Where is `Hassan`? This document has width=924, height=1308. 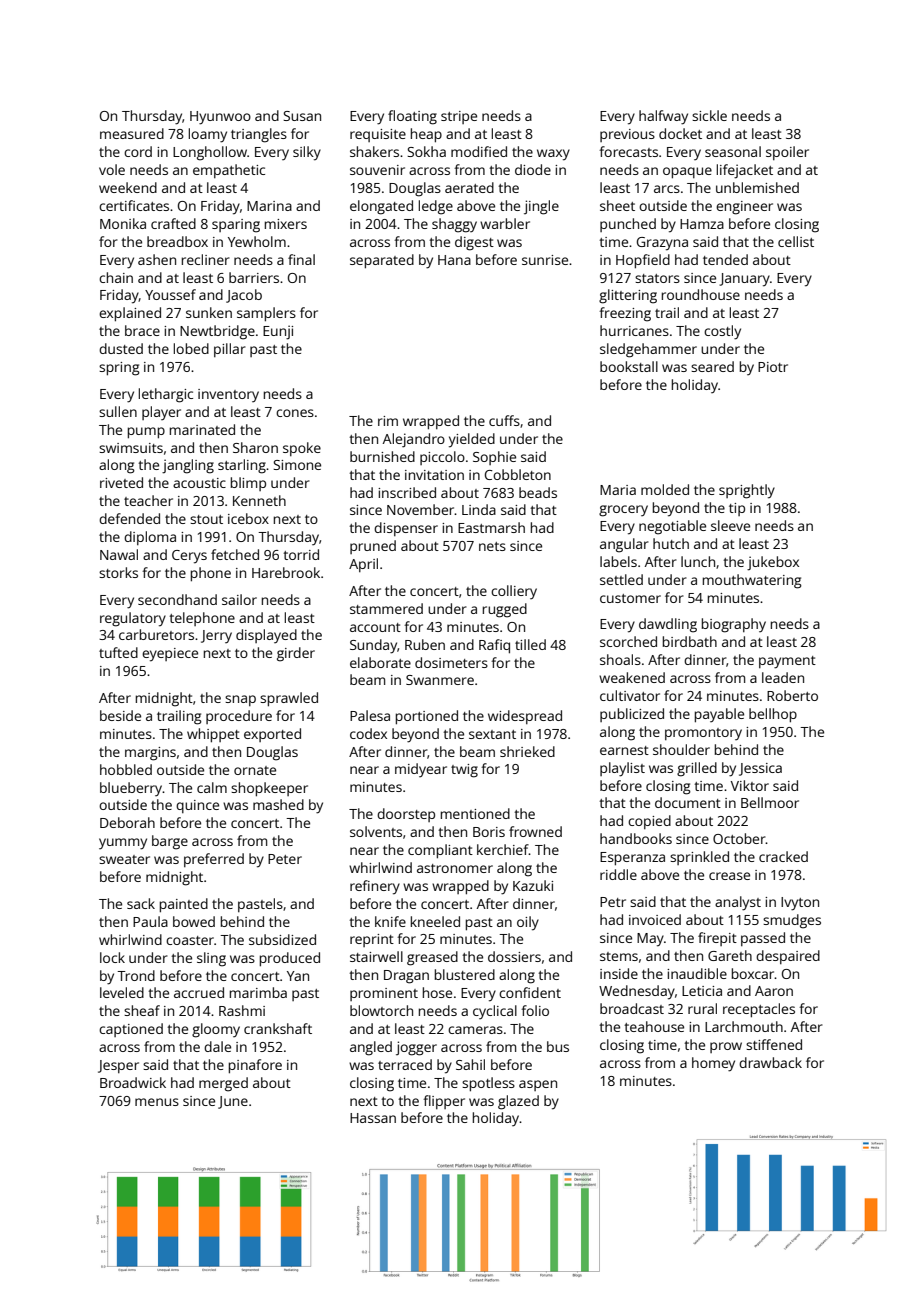
Hassan is located at coordinates (373, 1118).
